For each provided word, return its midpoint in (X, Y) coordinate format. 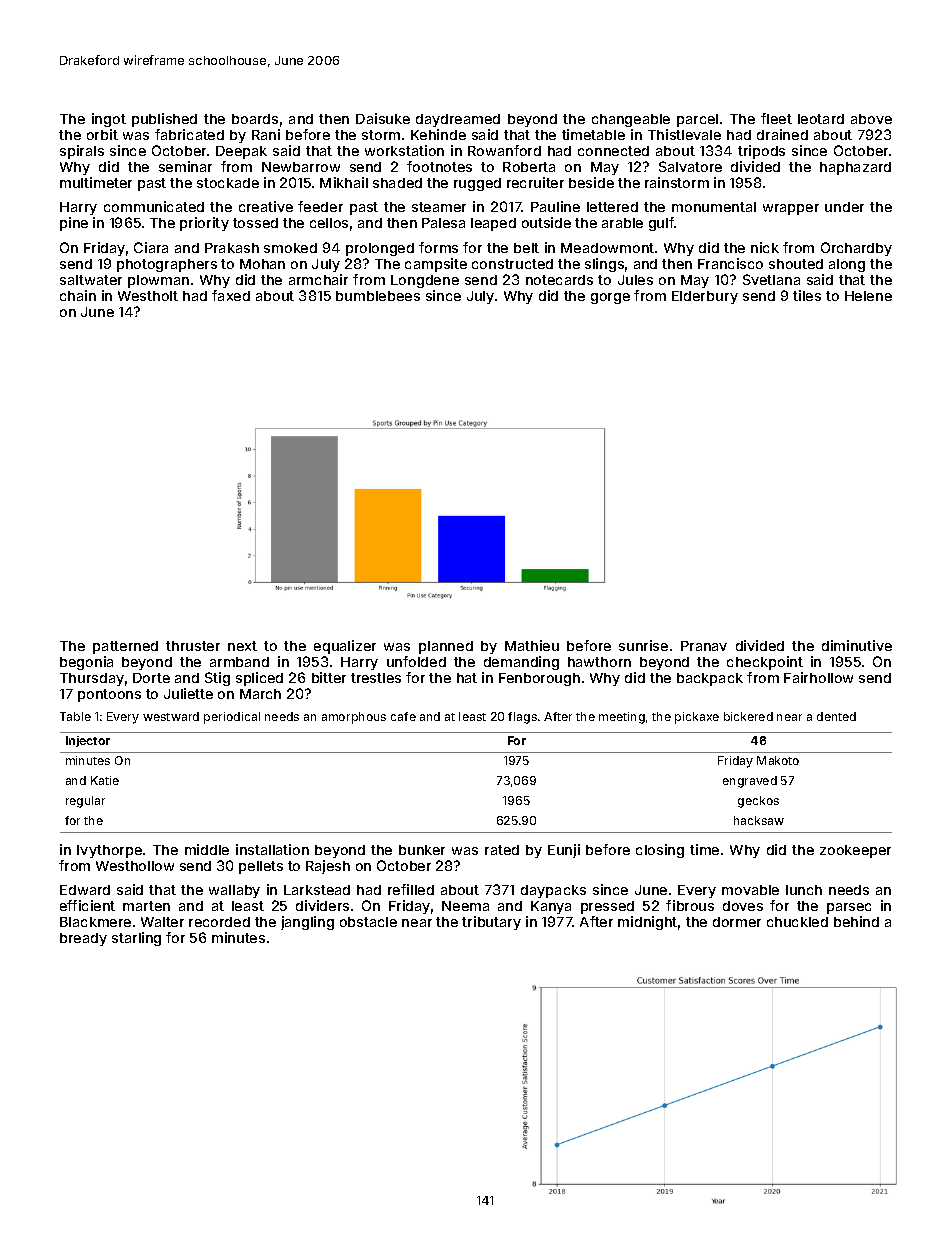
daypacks (553, 891)
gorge (610, 298)
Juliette (188, 693)
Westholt (148, 296)
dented (836, 716)
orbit (102, 134)
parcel (697, 120)
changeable (631, 120)
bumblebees (378, 296)
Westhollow (135, 866)
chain (78, 295)
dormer (737, 922)
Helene (868, 296)
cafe (403, 716)
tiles (807, 295)
